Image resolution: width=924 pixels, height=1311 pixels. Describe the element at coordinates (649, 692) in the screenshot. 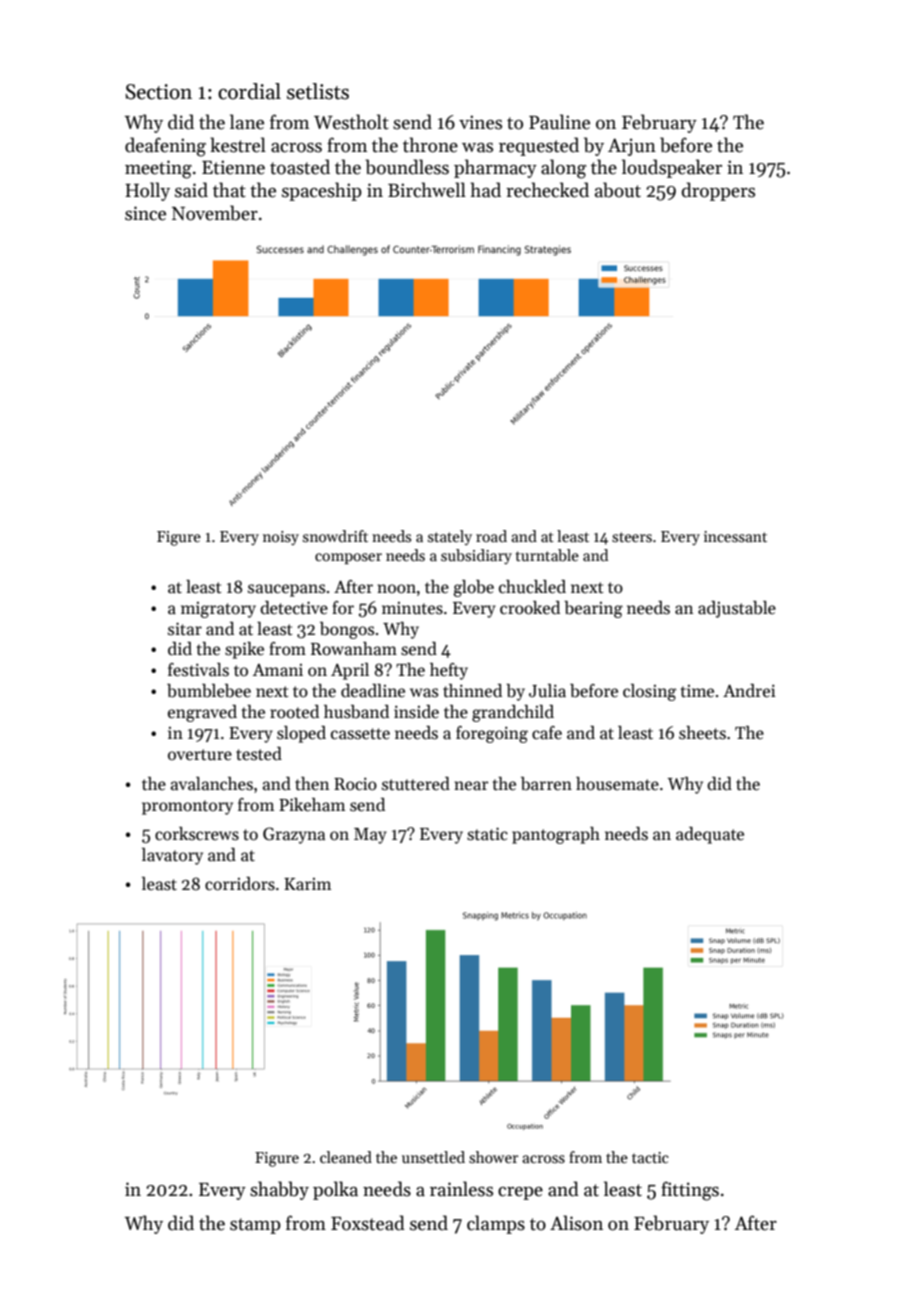

I see `closing` at that location.
